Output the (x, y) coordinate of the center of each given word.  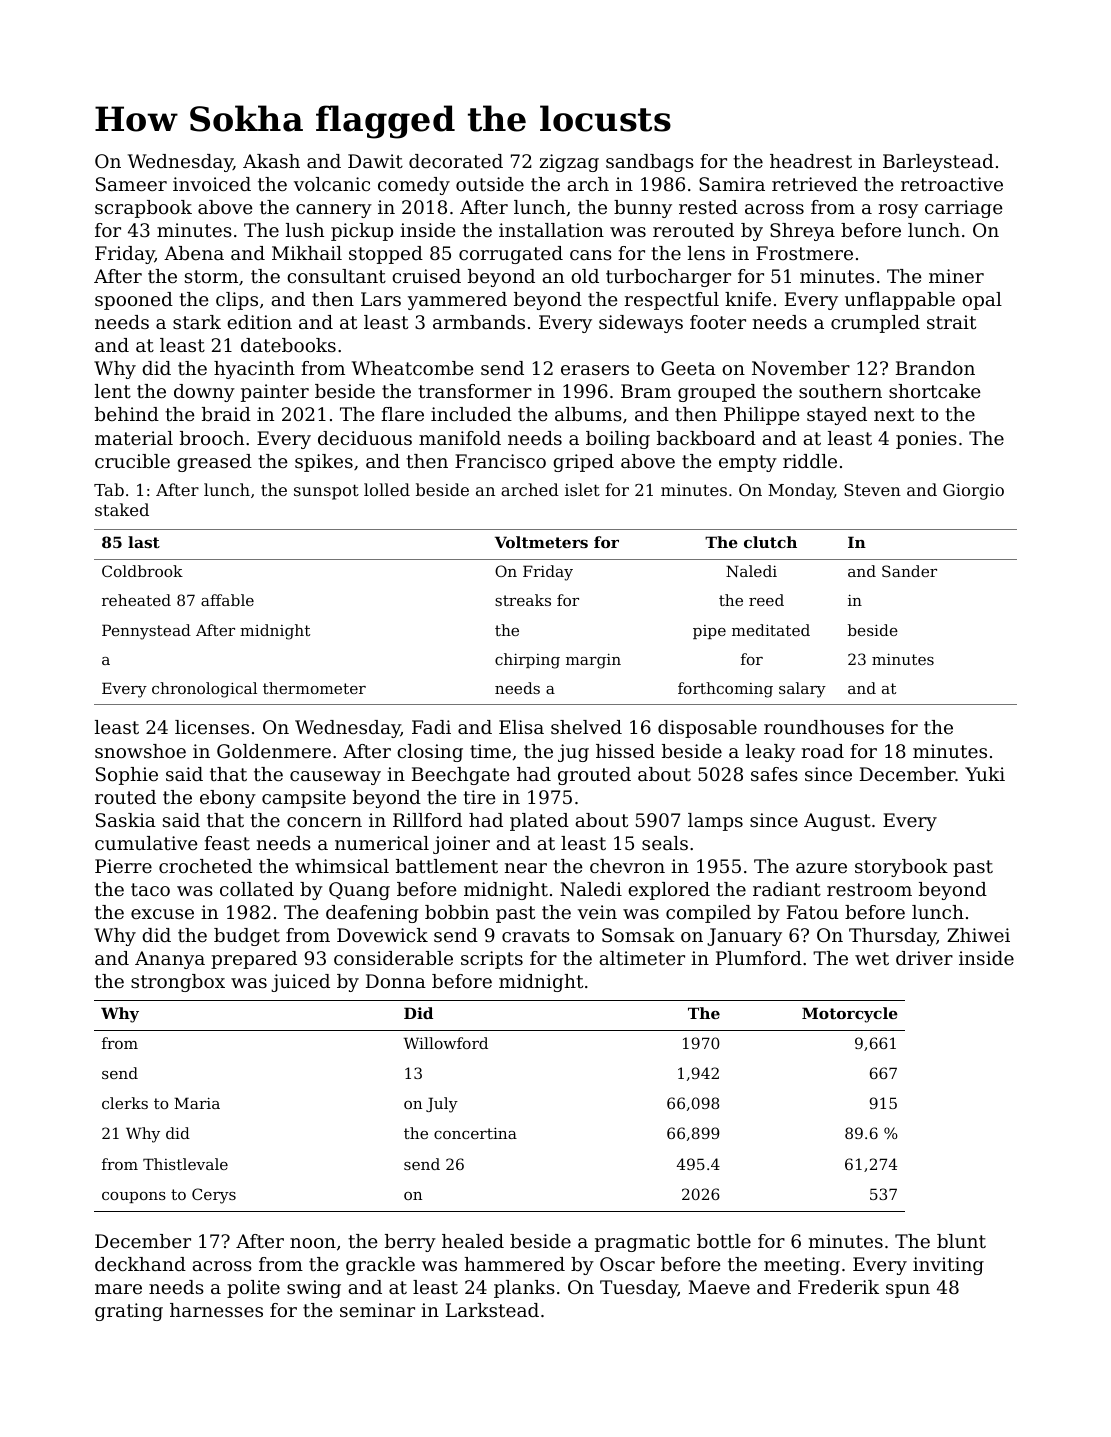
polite (253, 1289)
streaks (523, 600)
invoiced (212, 184)
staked (122, 509)
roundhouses (824, 727)
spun (908, 1291)
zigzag (569, 163)
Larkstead (492, 1310)
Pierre (123, 866)
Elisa (521, 727)
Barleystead (938, 163)
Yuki (985, 774)
